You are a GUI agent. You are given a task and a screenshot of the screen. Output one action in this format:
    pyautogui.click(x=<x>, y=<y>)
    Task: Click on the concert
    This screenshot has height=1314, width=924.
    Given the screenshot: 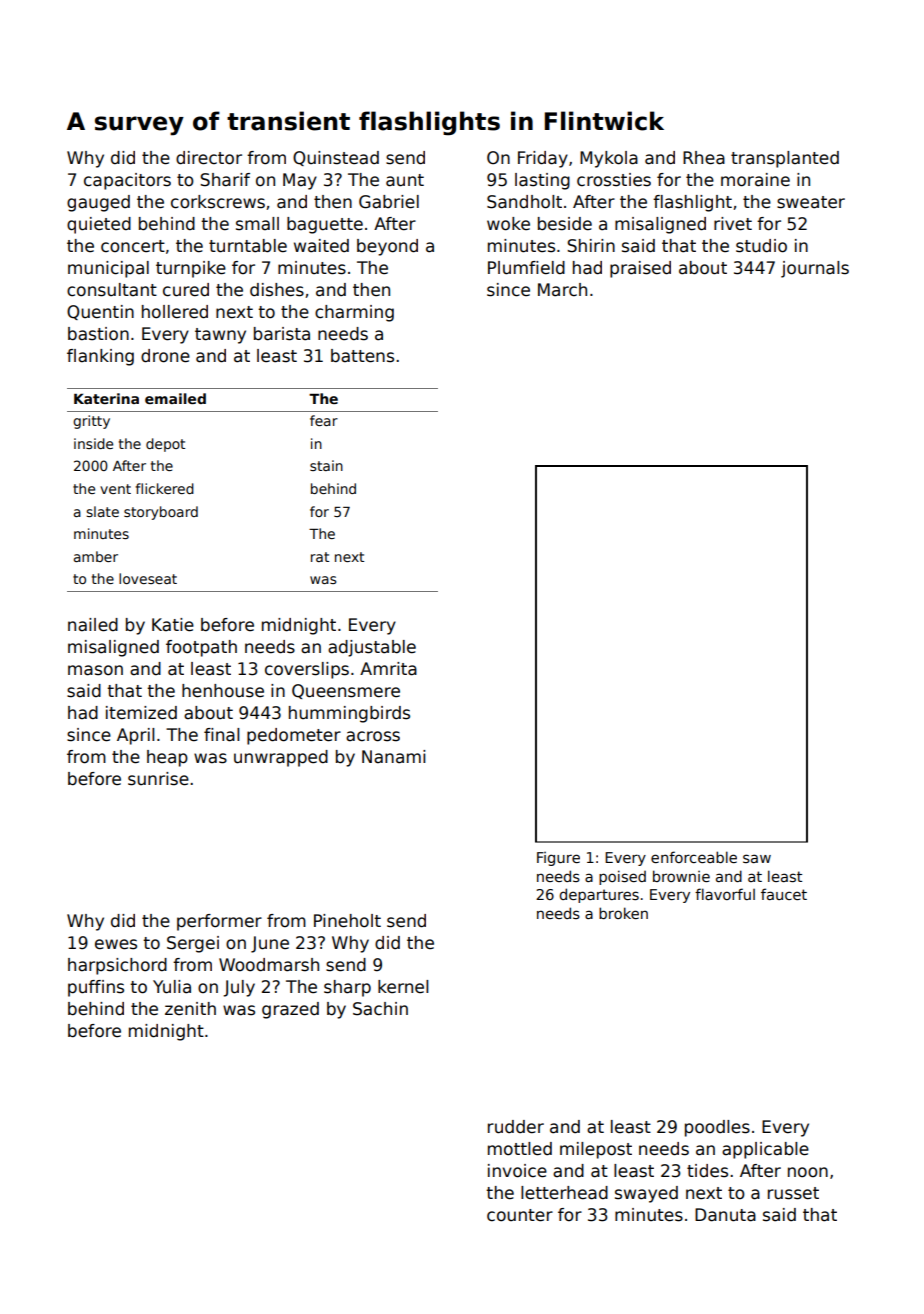 What is the action you would take?
    pyautogui.click(x=133, y=246)
